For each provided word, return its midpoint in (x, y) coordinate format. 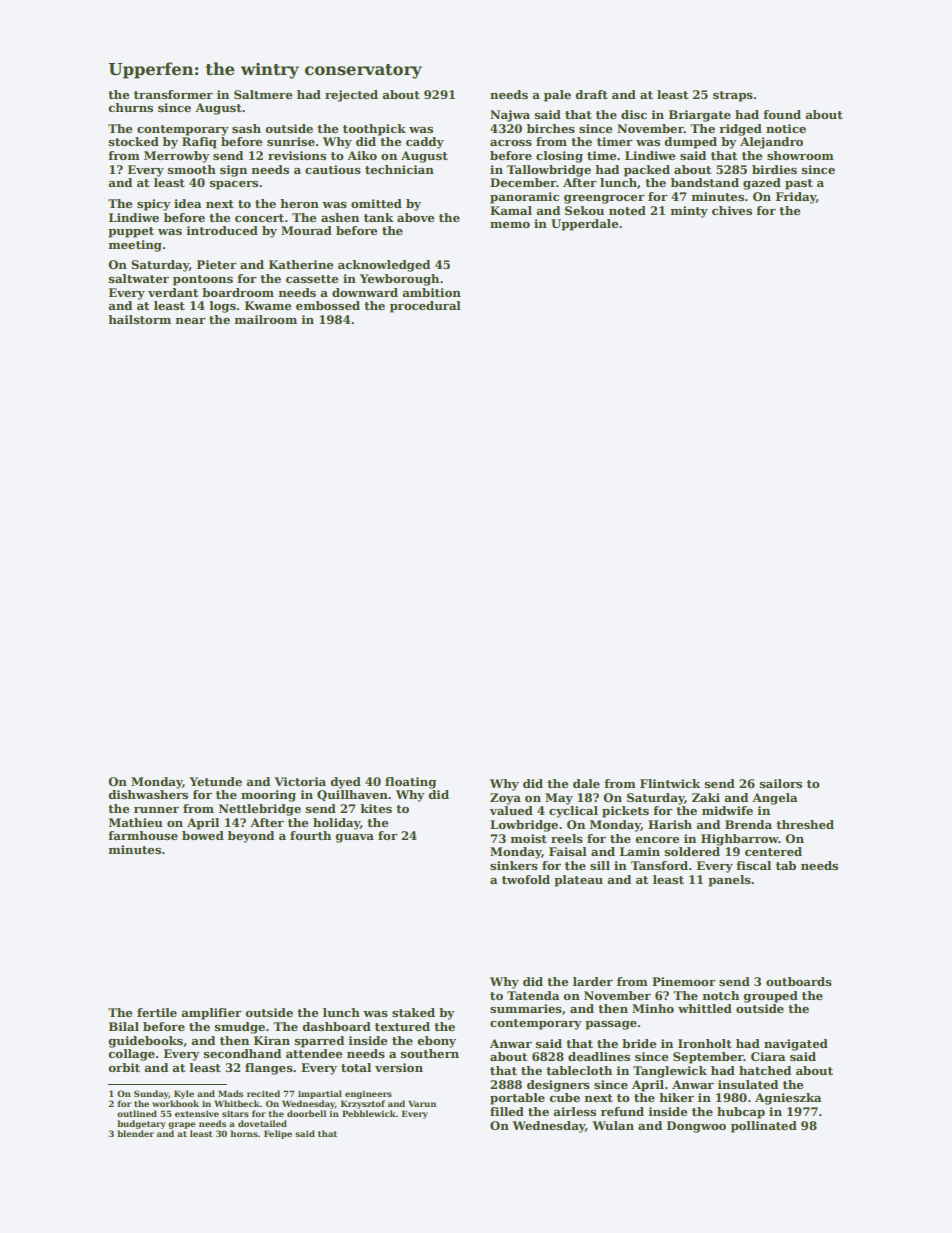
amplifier (211, 1014)
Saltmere (263, 94)
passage (611, 1025)
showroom (800, 155)
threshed (805, 824)
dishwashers (148, 794)
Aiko (362, 155)
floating (410, 783)
